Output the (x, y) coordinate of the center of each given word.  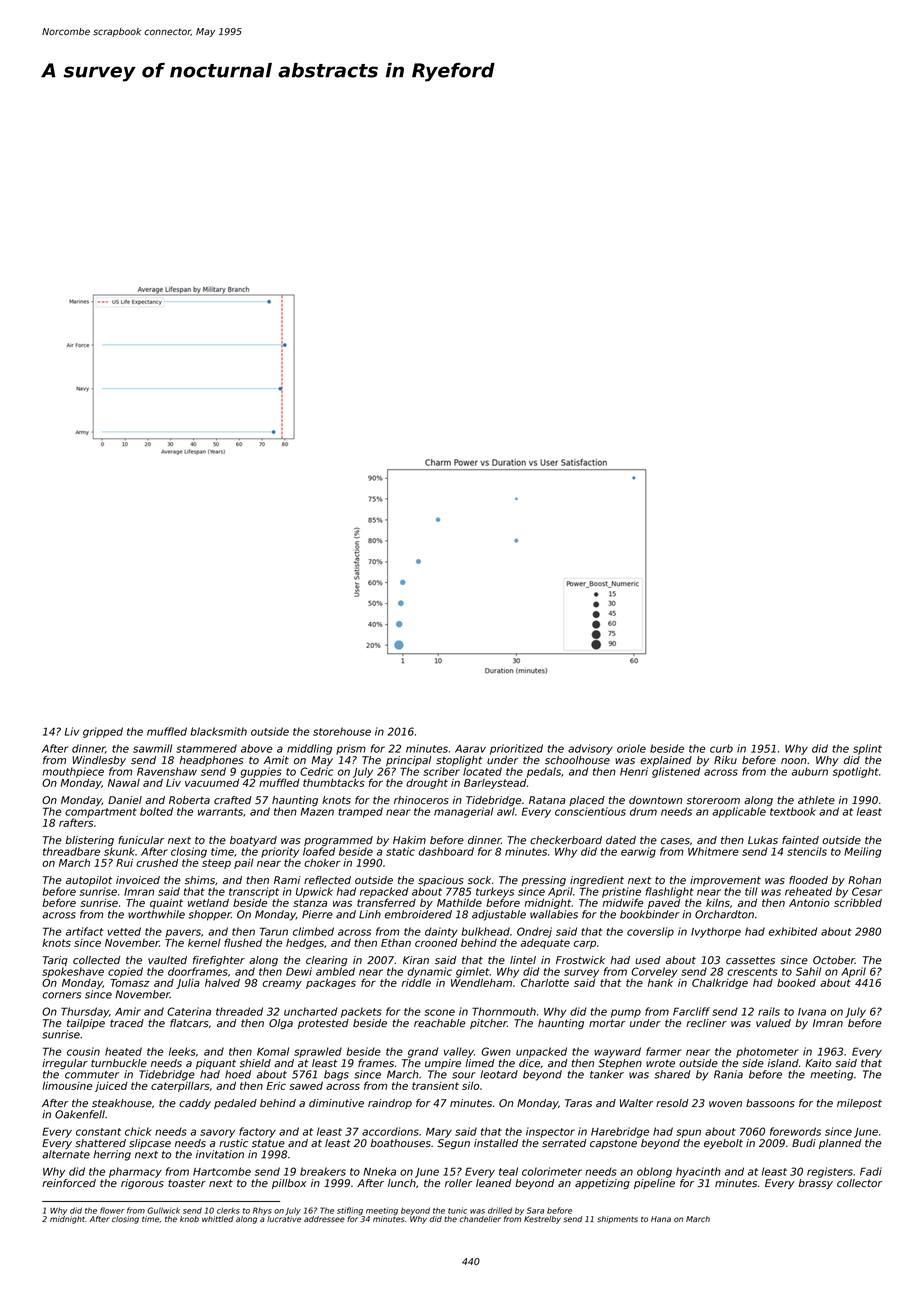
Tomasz (129, 983)
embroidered (418, 914)
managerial (463, 812)
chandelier (480, 1219)
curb (721, 748)
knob (189, 1219)
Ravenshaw (167, 771)
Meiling (863, 852)
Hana (661, 1219)
